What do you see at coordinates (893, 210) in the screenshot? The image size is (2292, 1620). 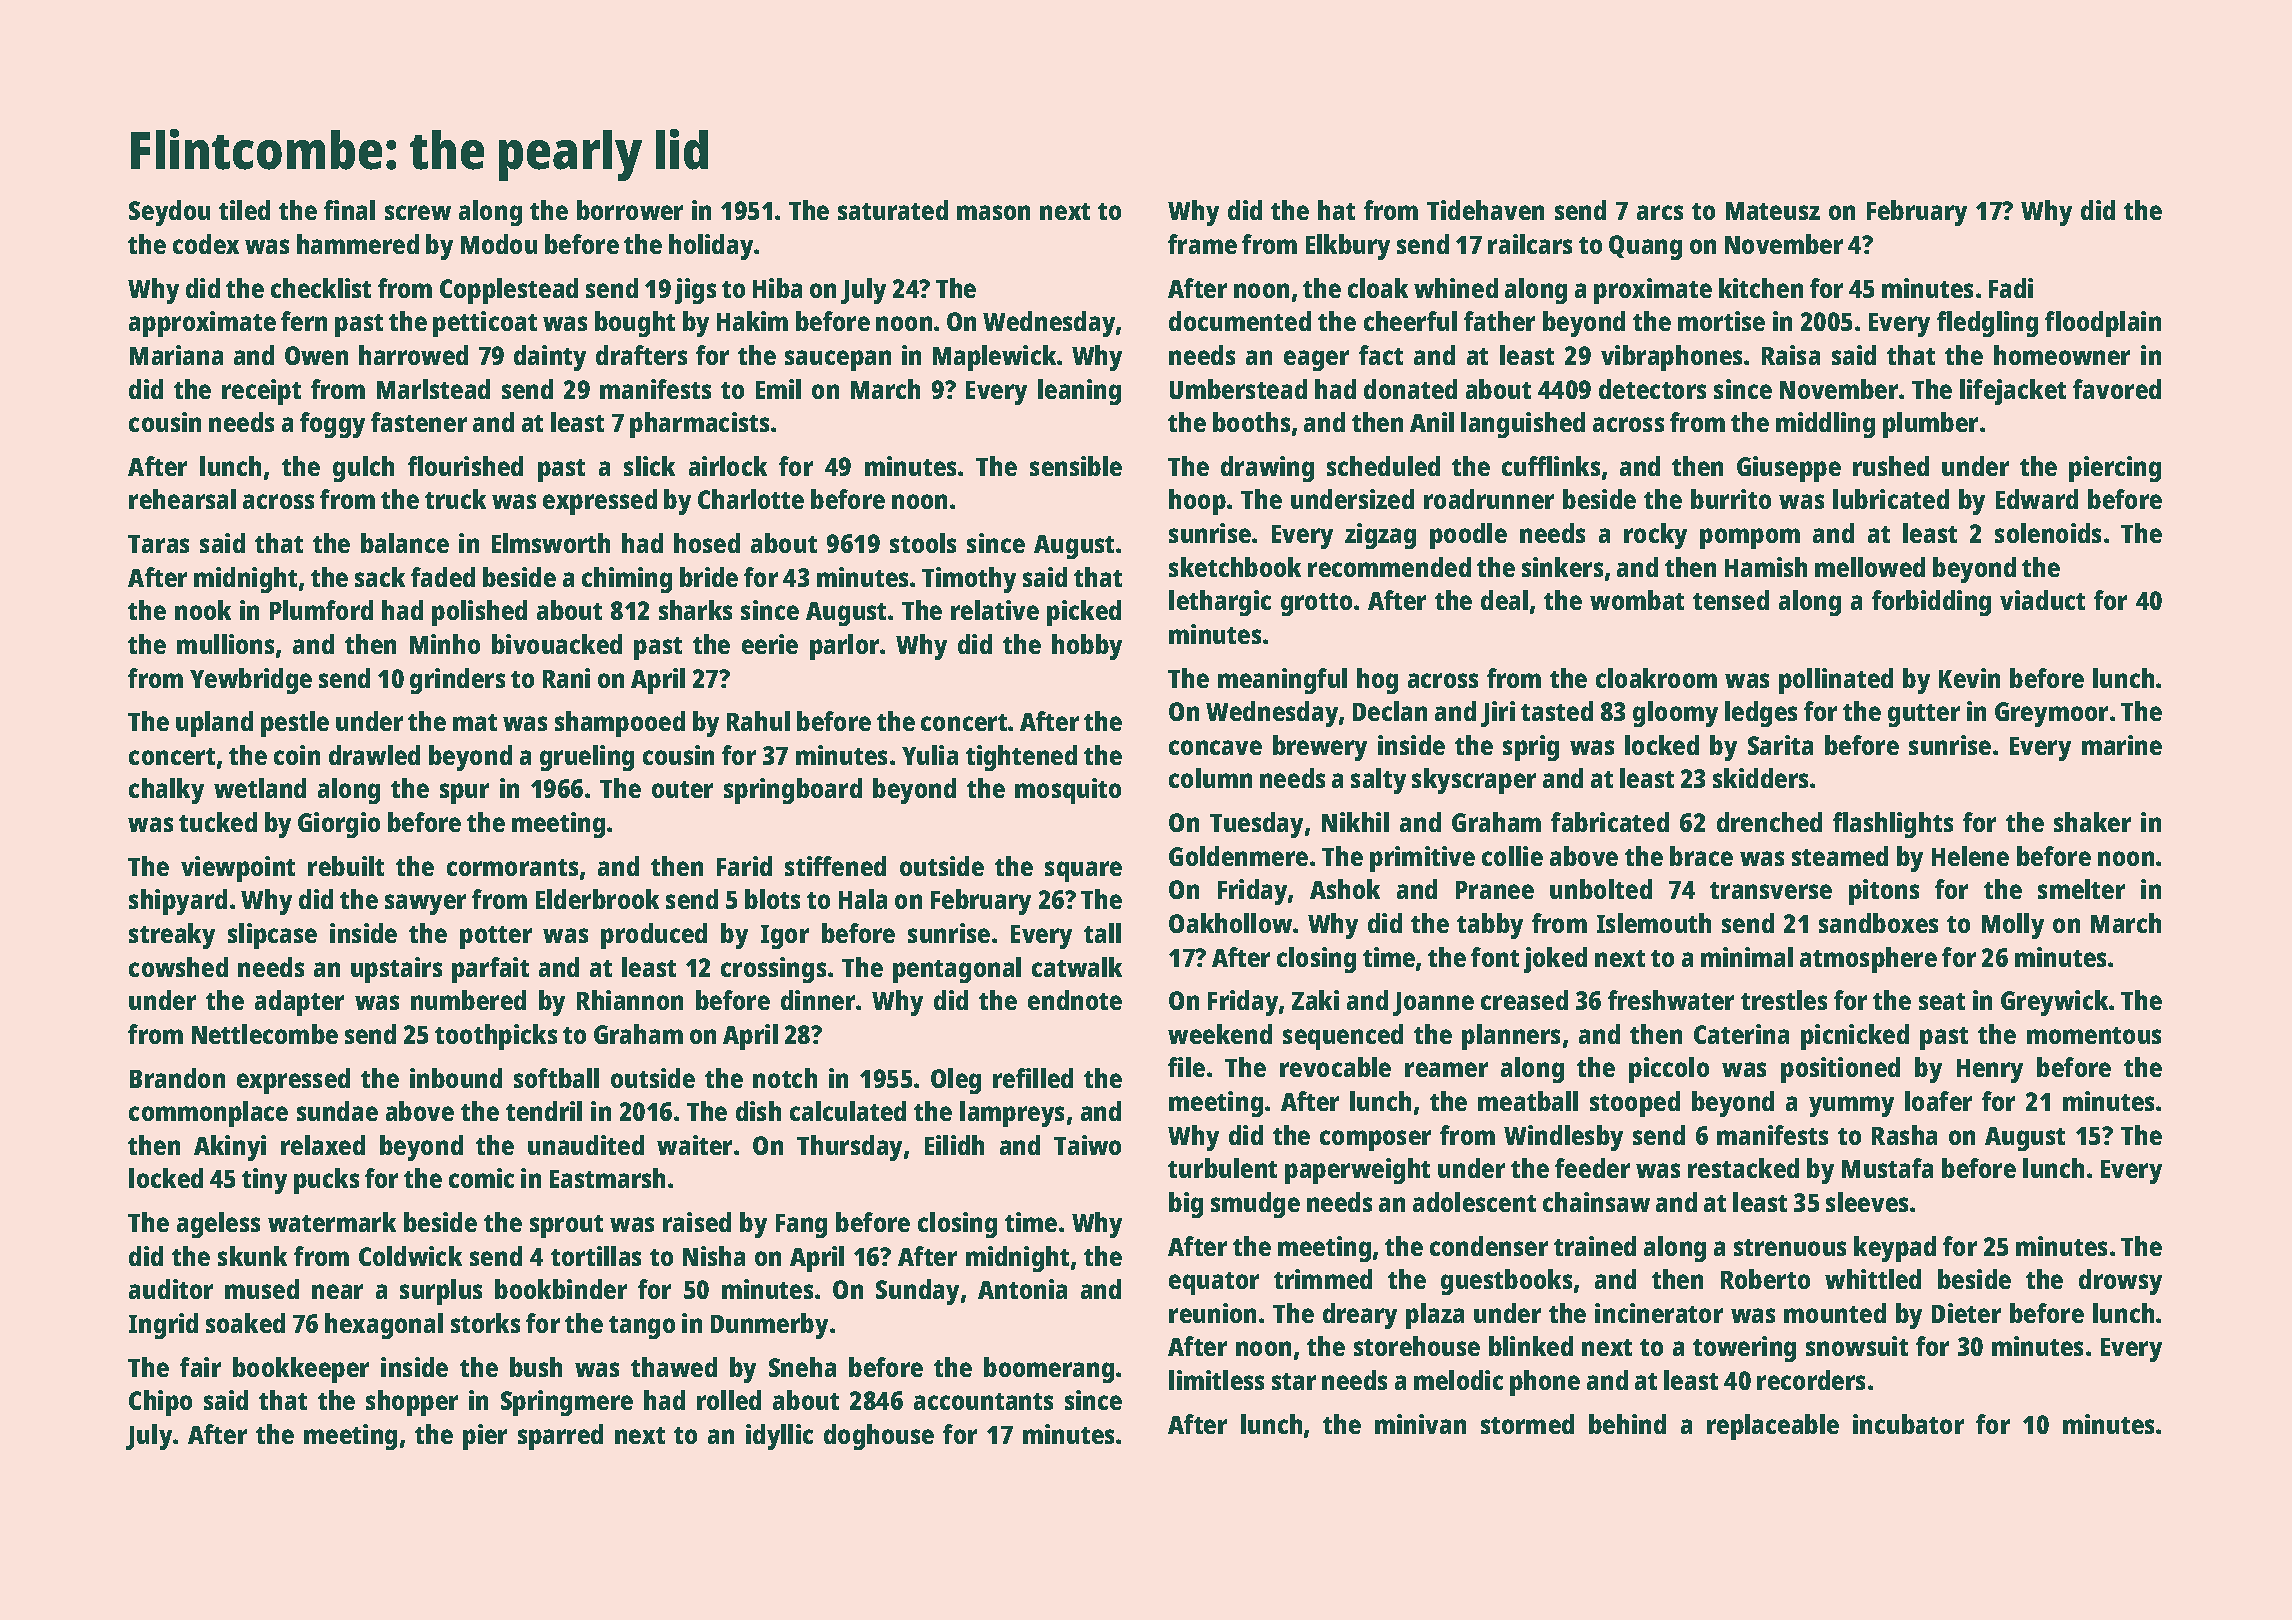 I see `saturated` at bounding box center [893, 210].
